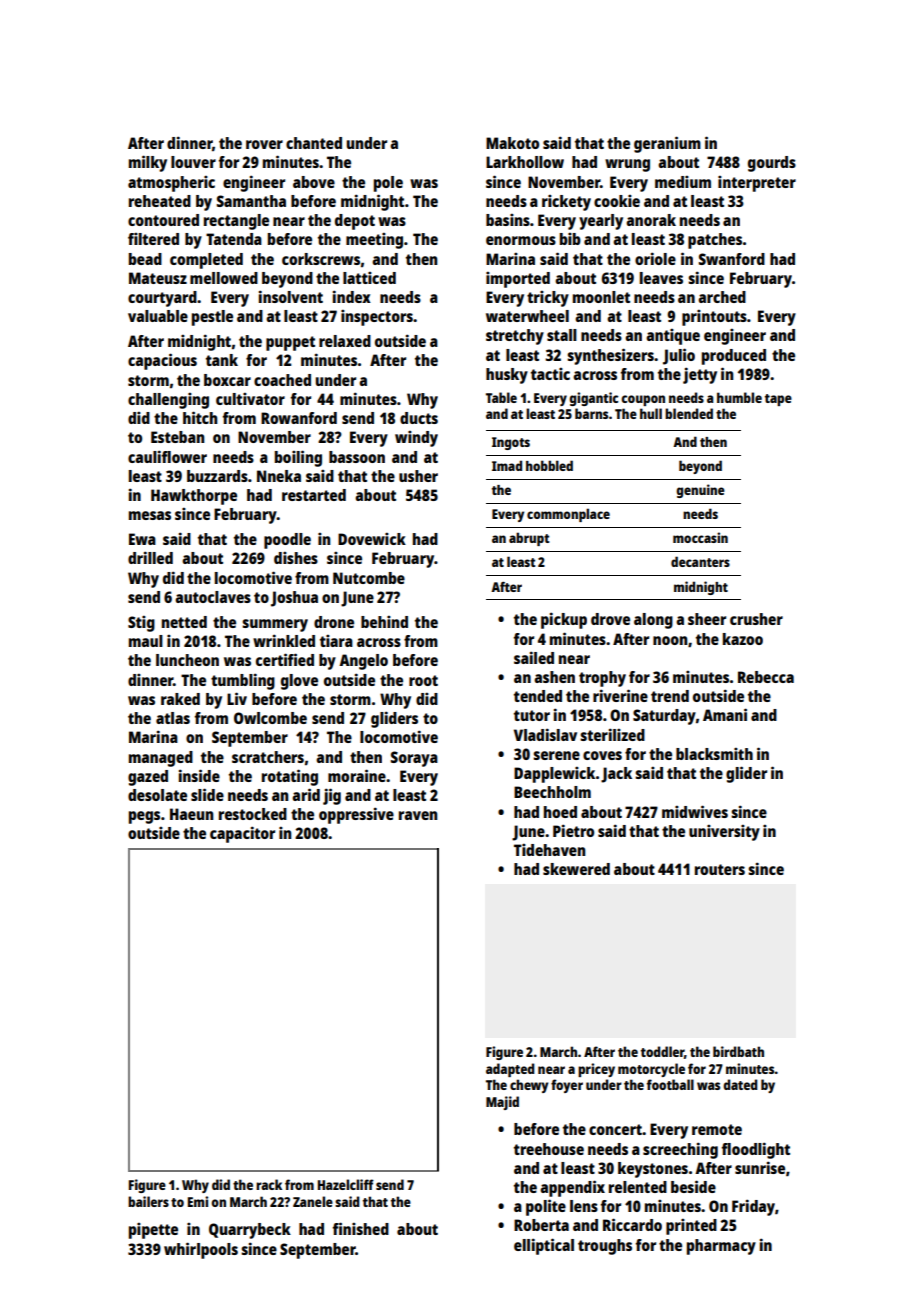 This page has height=1314, width=924. I want to click on Rebecca, so click(766, 677).
